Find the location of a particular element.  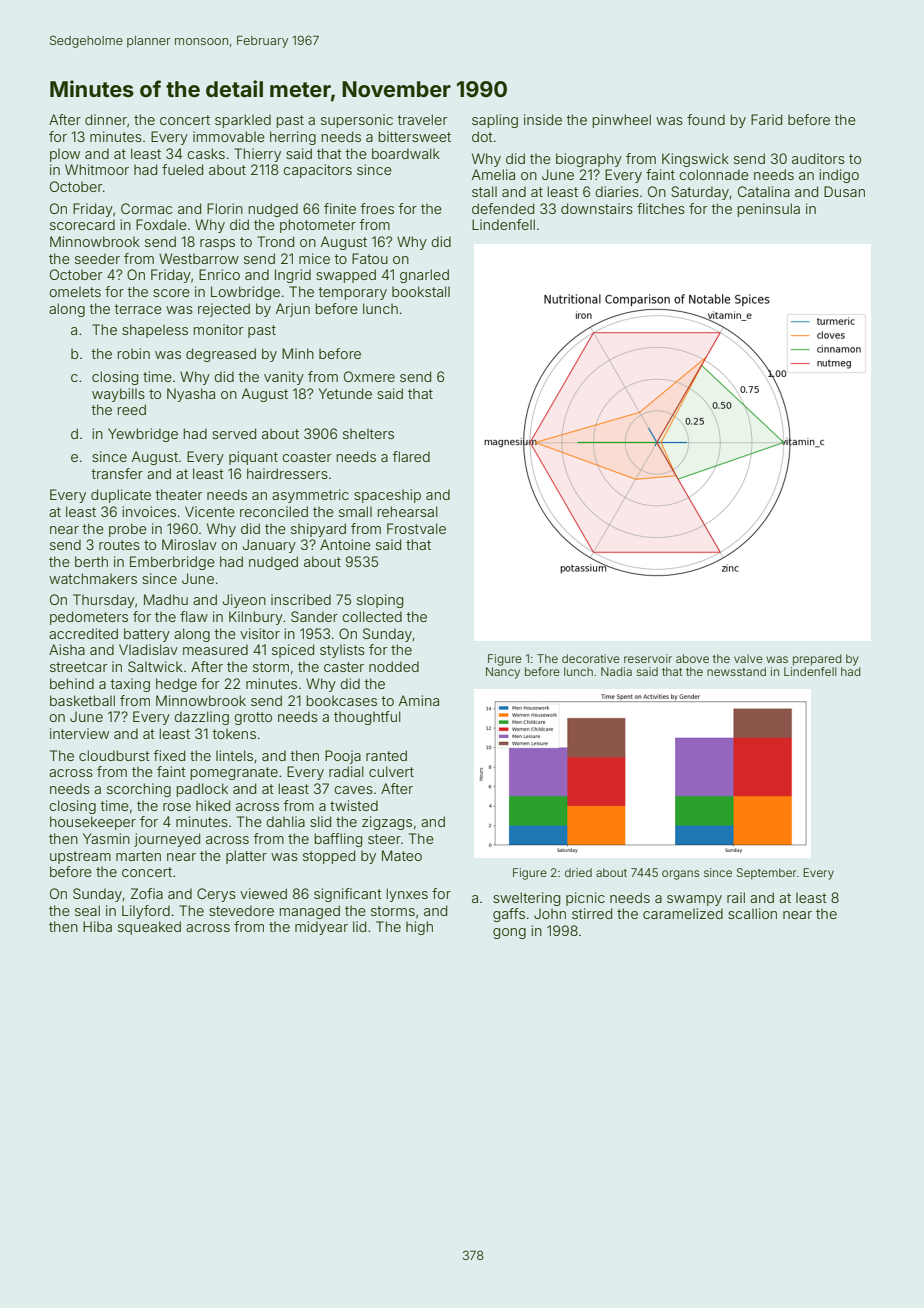

berth is located at coordinates (91, 561).
